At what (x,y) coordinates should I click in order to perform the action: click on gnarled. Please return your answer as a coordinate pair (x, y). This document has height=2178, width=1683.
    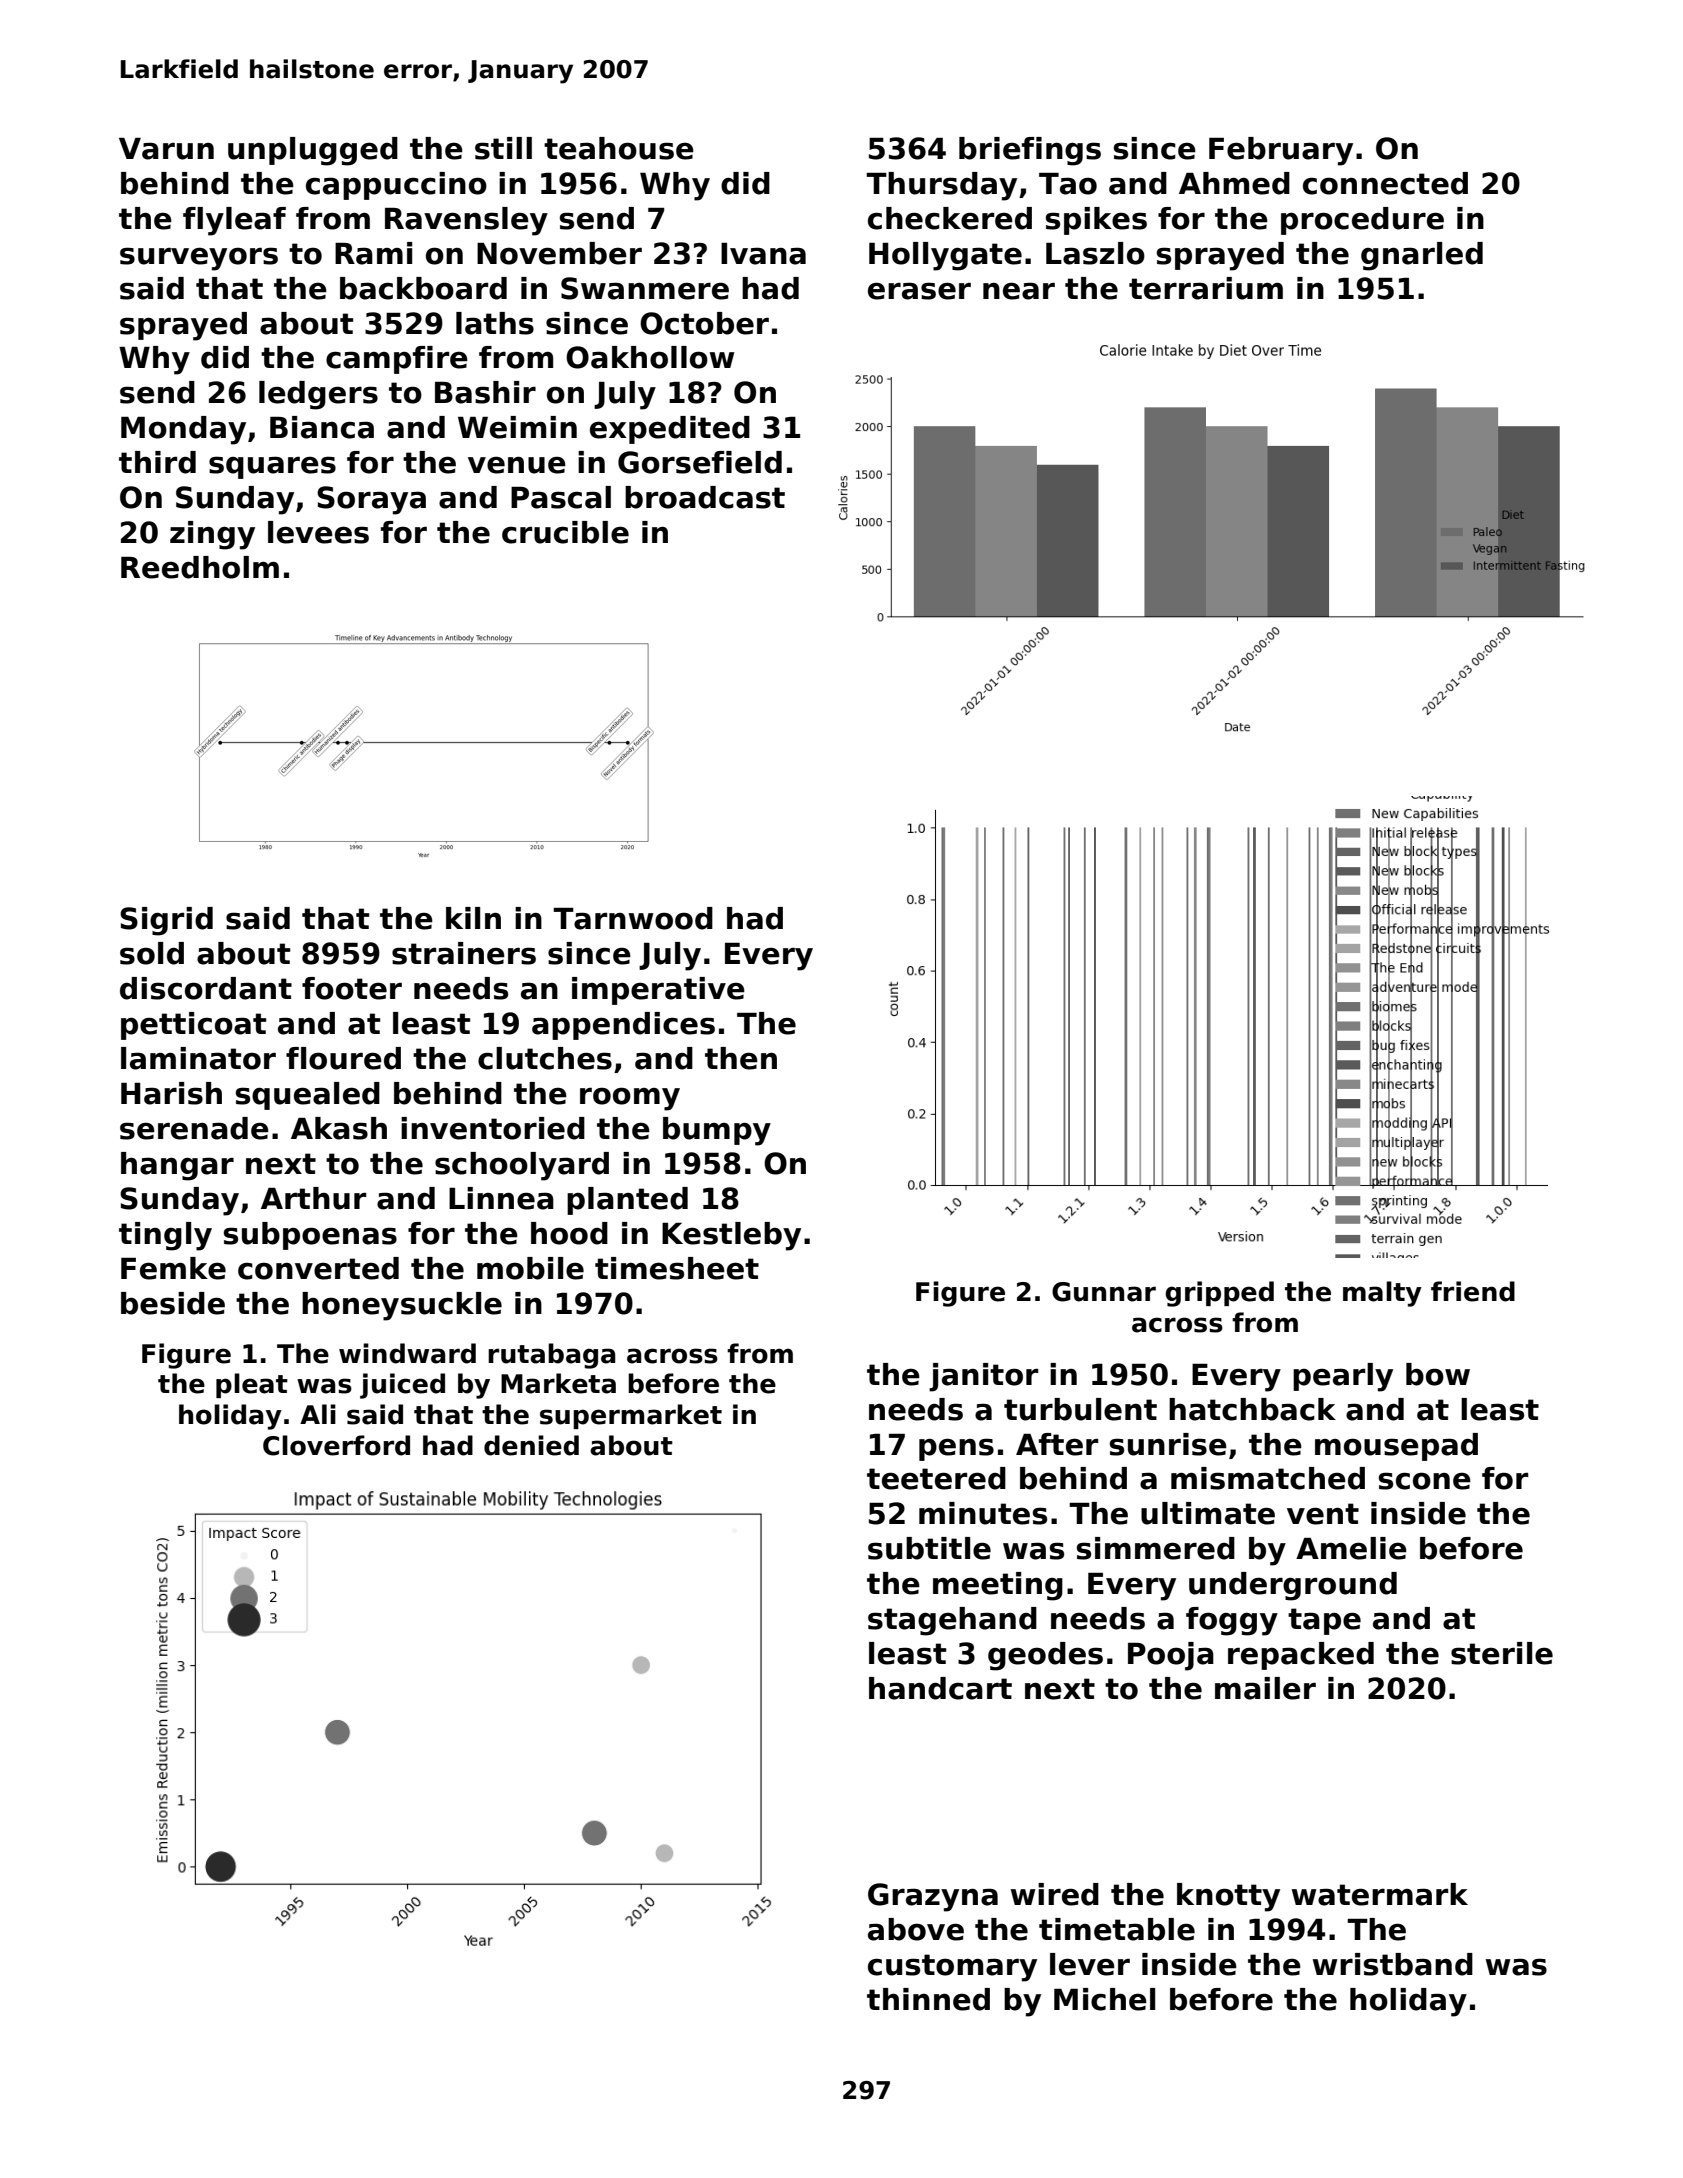
    Looking at the image, I should click on (1422, 256).
